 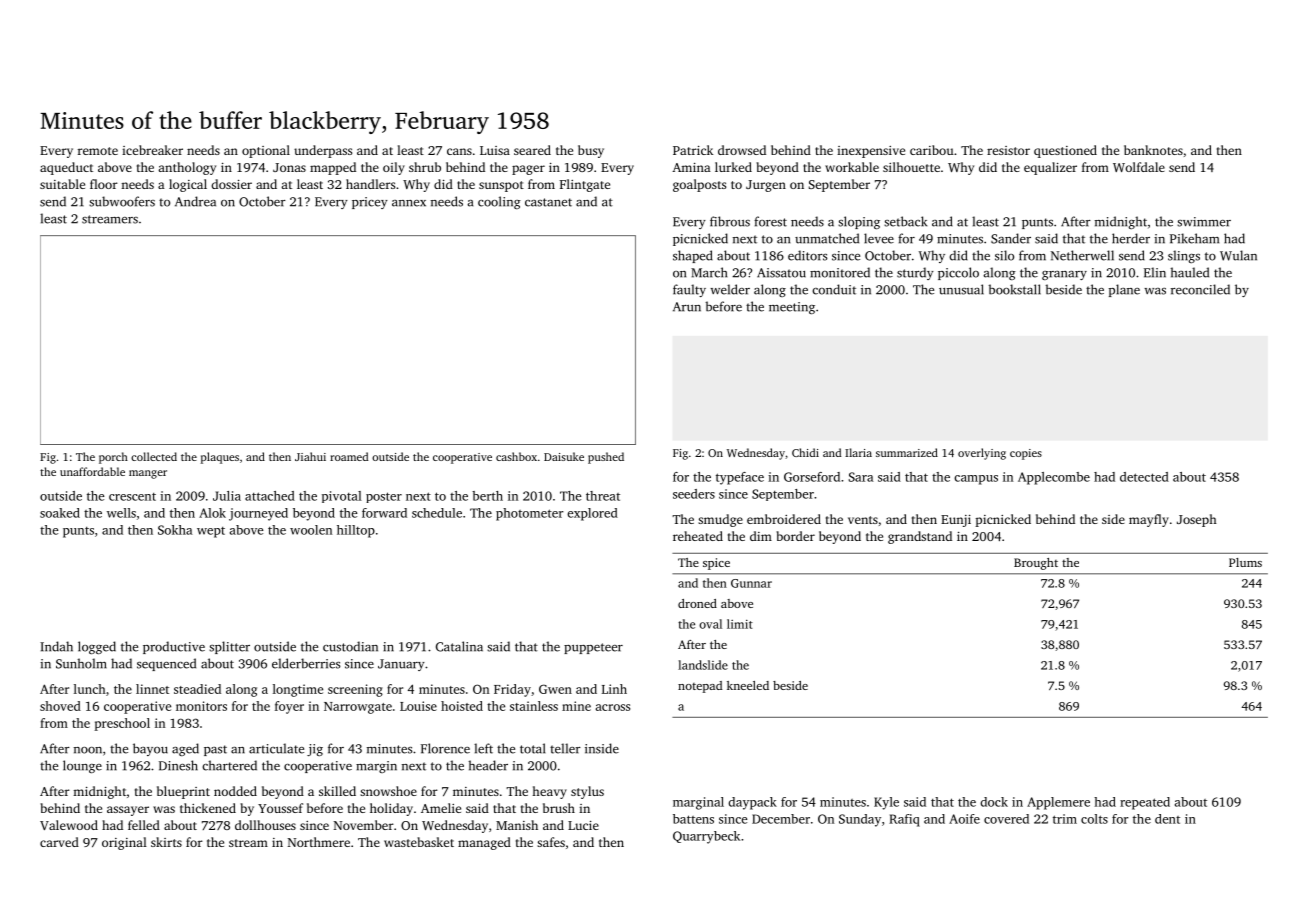 What do you see at coordinates (805, 452) in the screenshot?
I see `Chidi` at bounding box center [805, 452].
